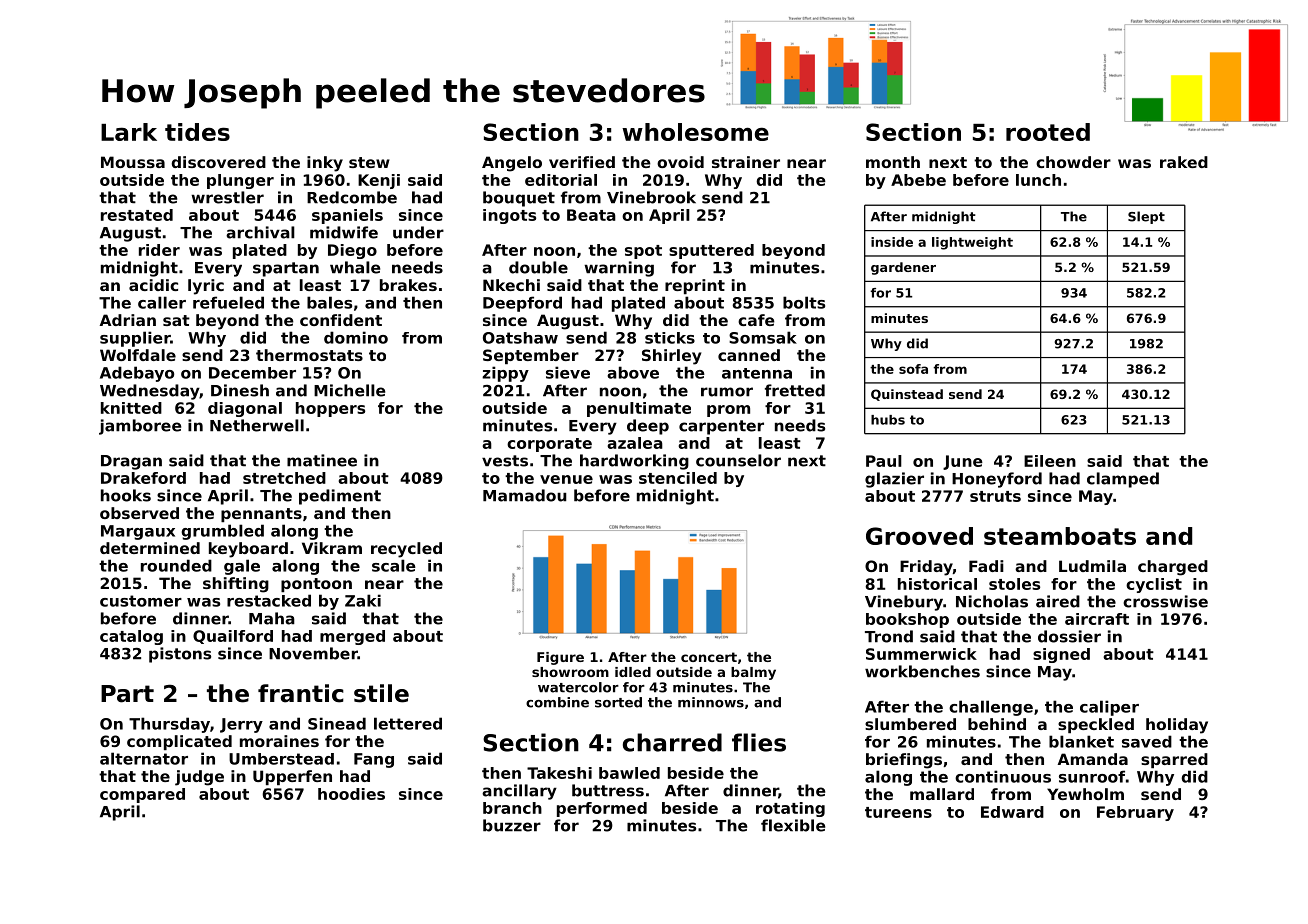  What do you see at coordinates (1184, 162) in the image?
I see `raked` at bounding box center [1184, 162].
